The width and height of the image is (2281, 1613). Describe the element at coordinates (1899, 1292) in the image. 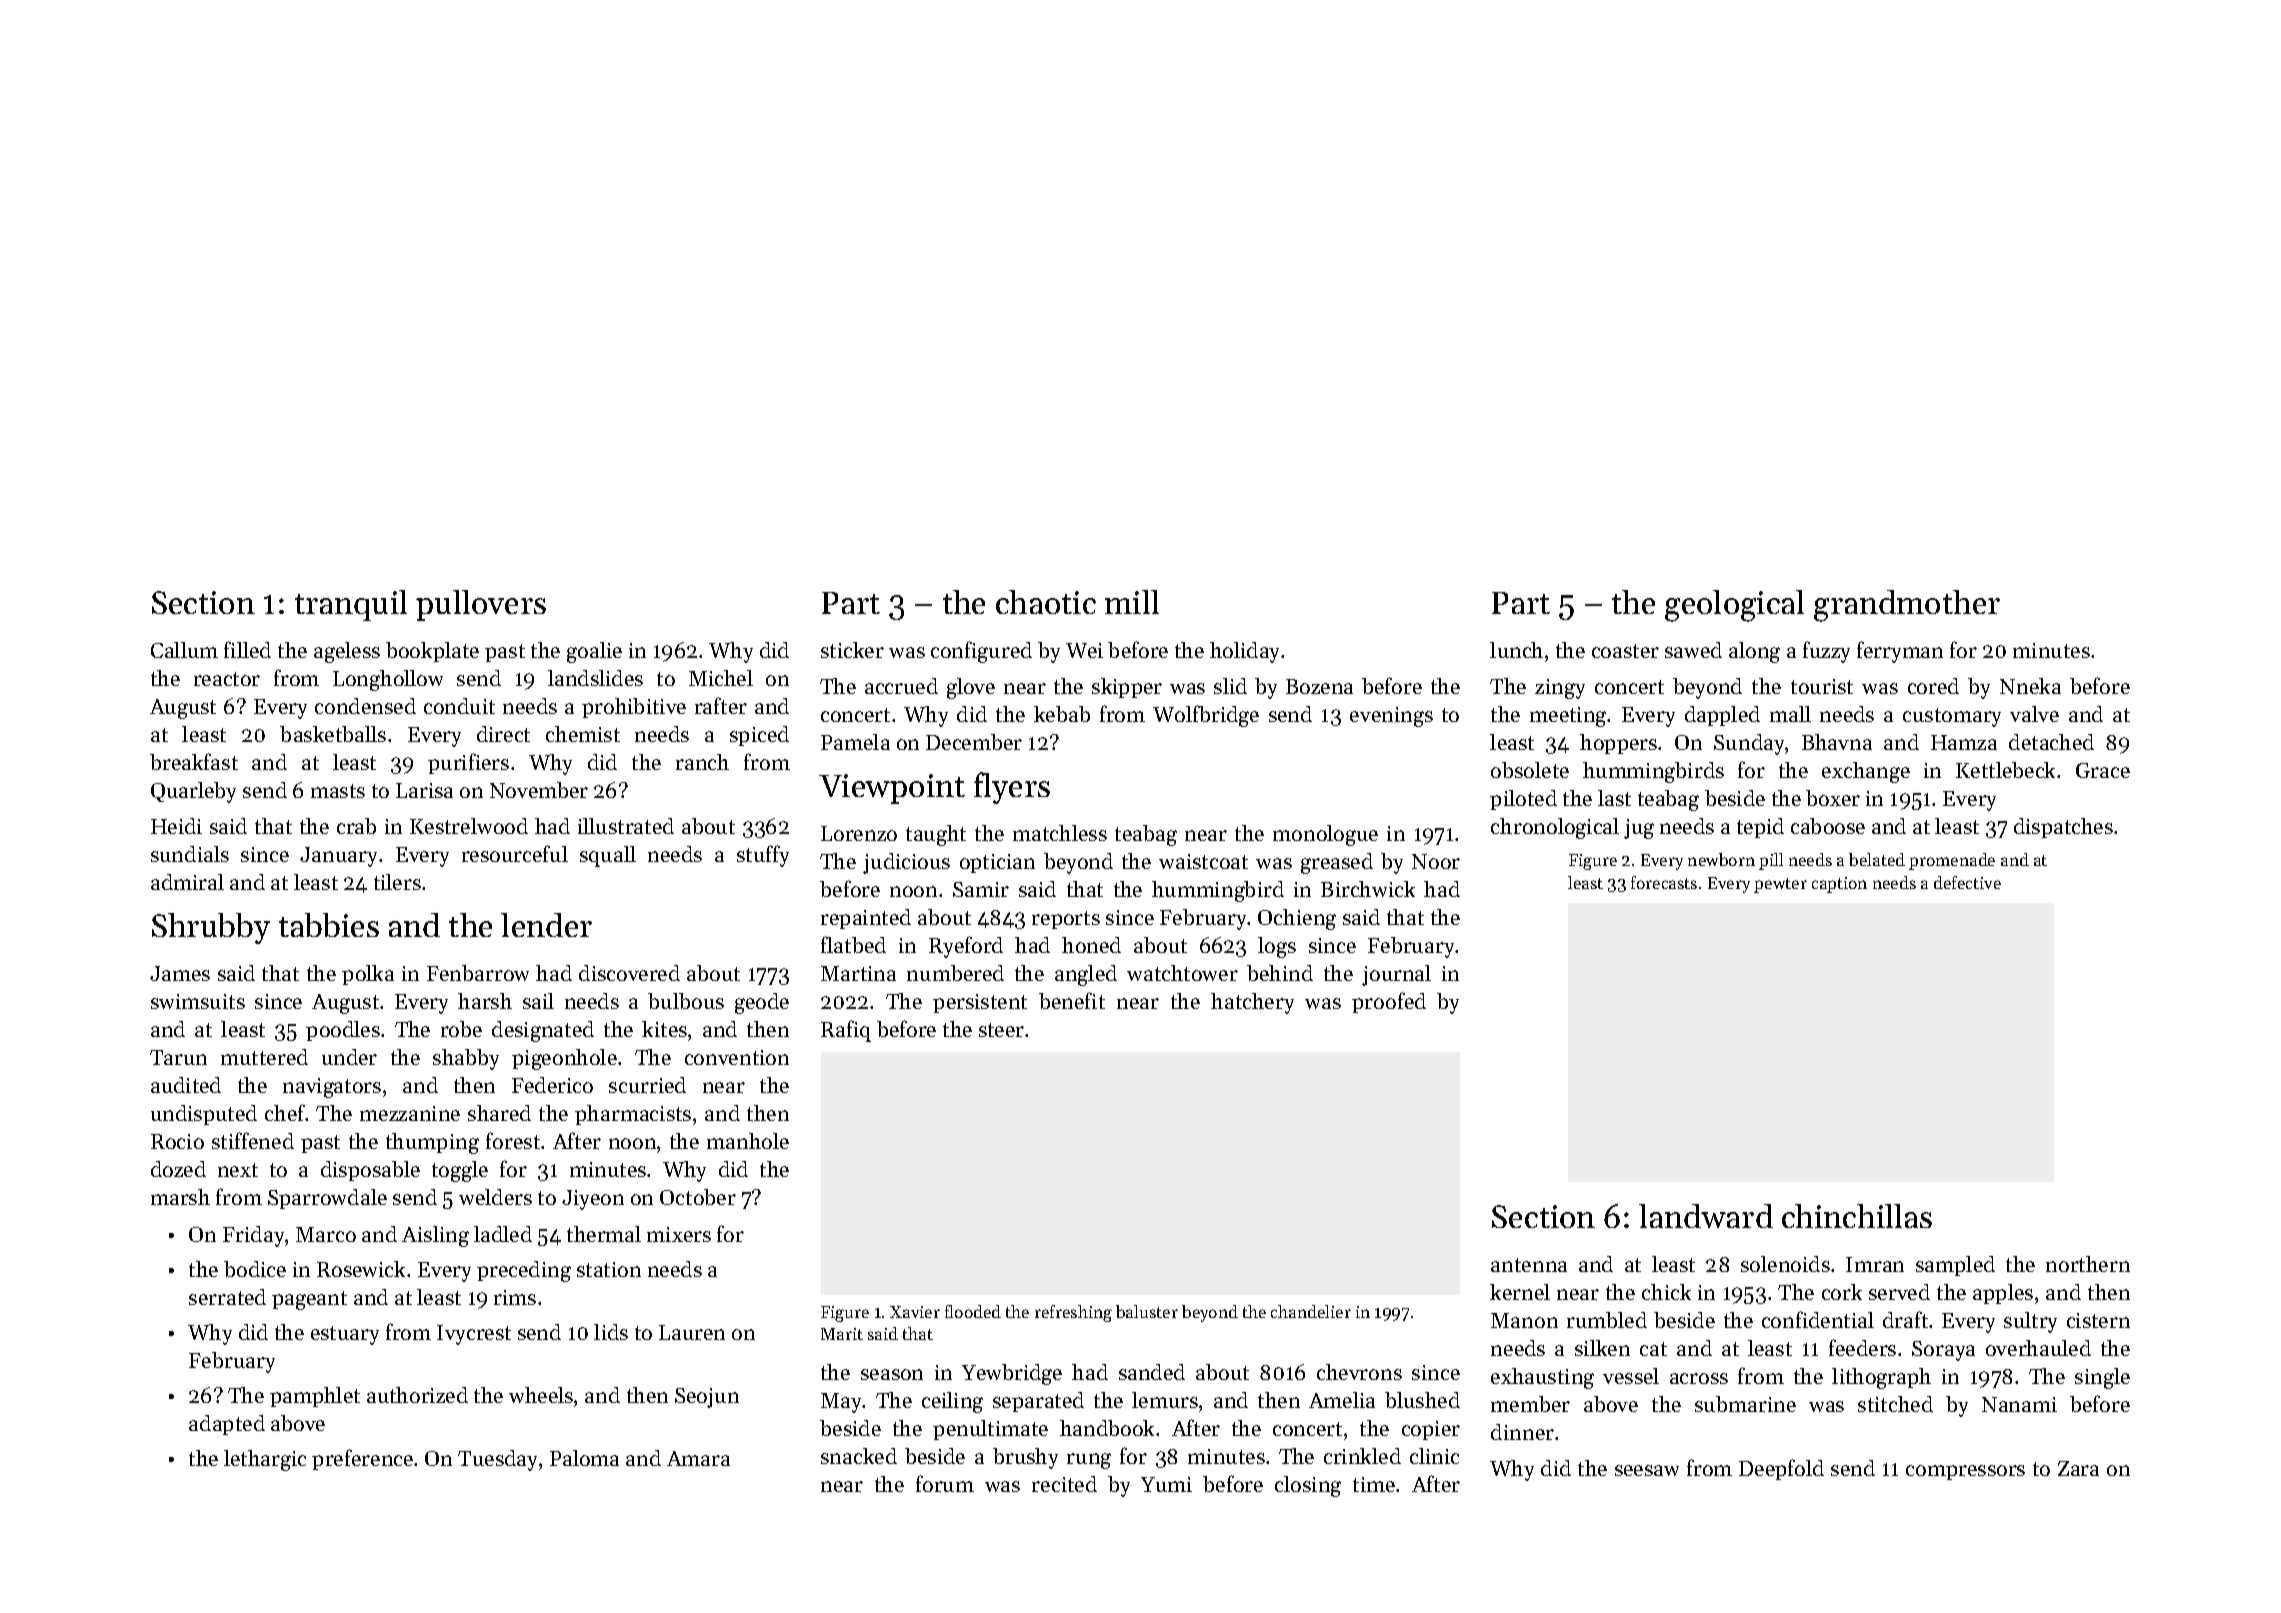

I see `served` at that location.
